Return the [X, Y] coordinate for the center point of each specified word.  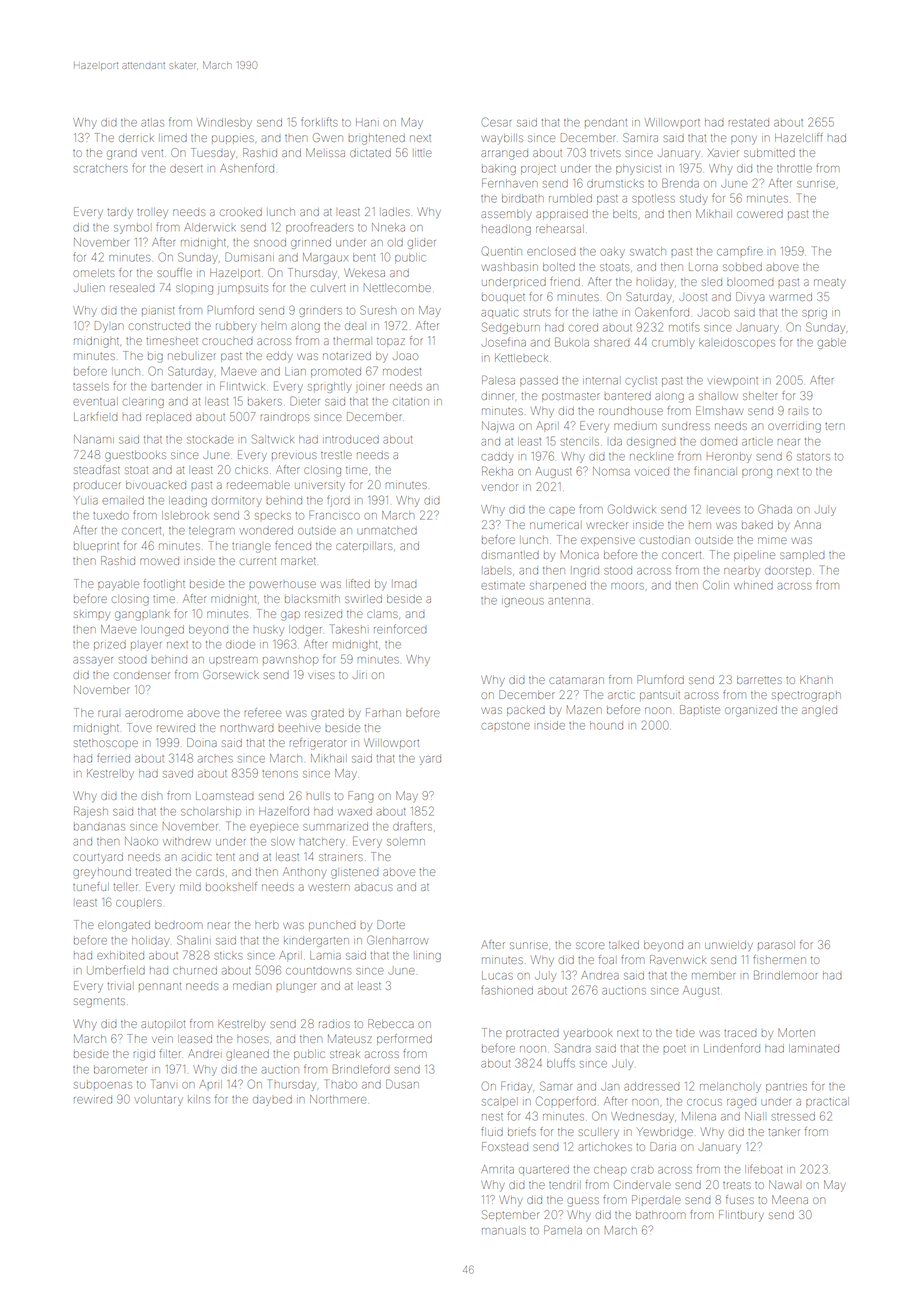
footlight [164, 585]
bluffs [561, 1063]
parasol [776, 945]
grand [122, 154]
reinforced [400, 629]
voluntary [159, 1100]
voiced [652, 472]
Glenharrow [397, 940]
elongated [124, 926]
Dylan [109, 327]
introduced [351, 440]
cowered [760, 214]
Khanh [816, 680]
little [423, 153]
